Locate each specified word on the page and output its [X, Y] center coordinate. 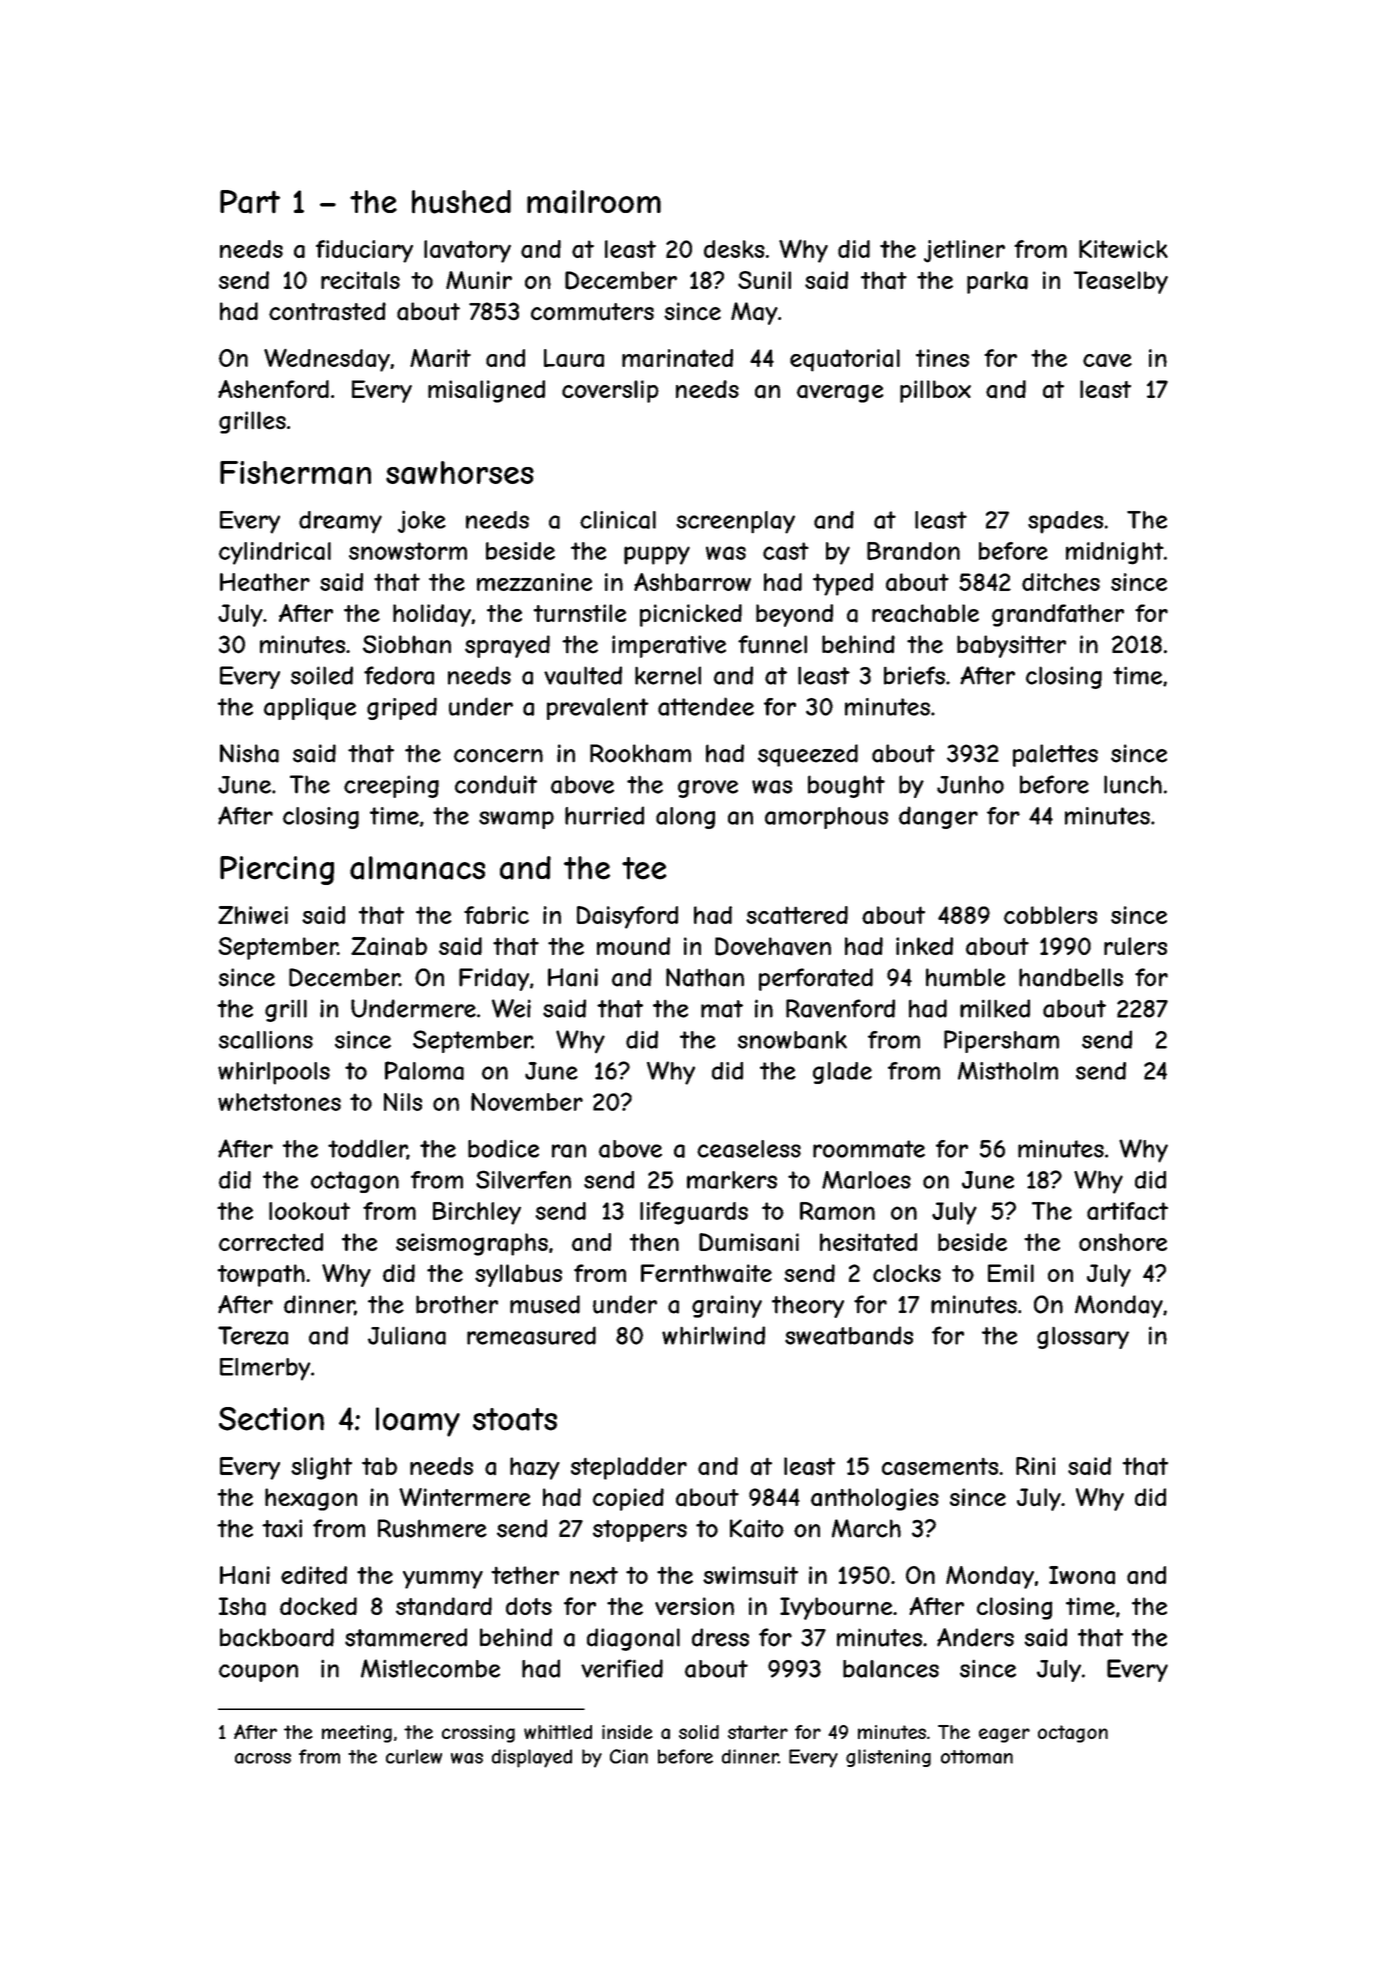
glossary [1083, 1337]
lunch [1133, 784]
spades [1065, 522]
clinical [618, 520]
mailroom [594, 202]
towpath [261, 1275]
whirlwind [713, 1335]
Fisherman [295, 473]
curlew [414, 1756]
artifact [1127, 1211]
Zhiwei [253, 915]
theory [808, 1306]
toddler [367, 1149]
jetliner [964, 251]
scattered [797, 915]
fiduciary [364, 251]
